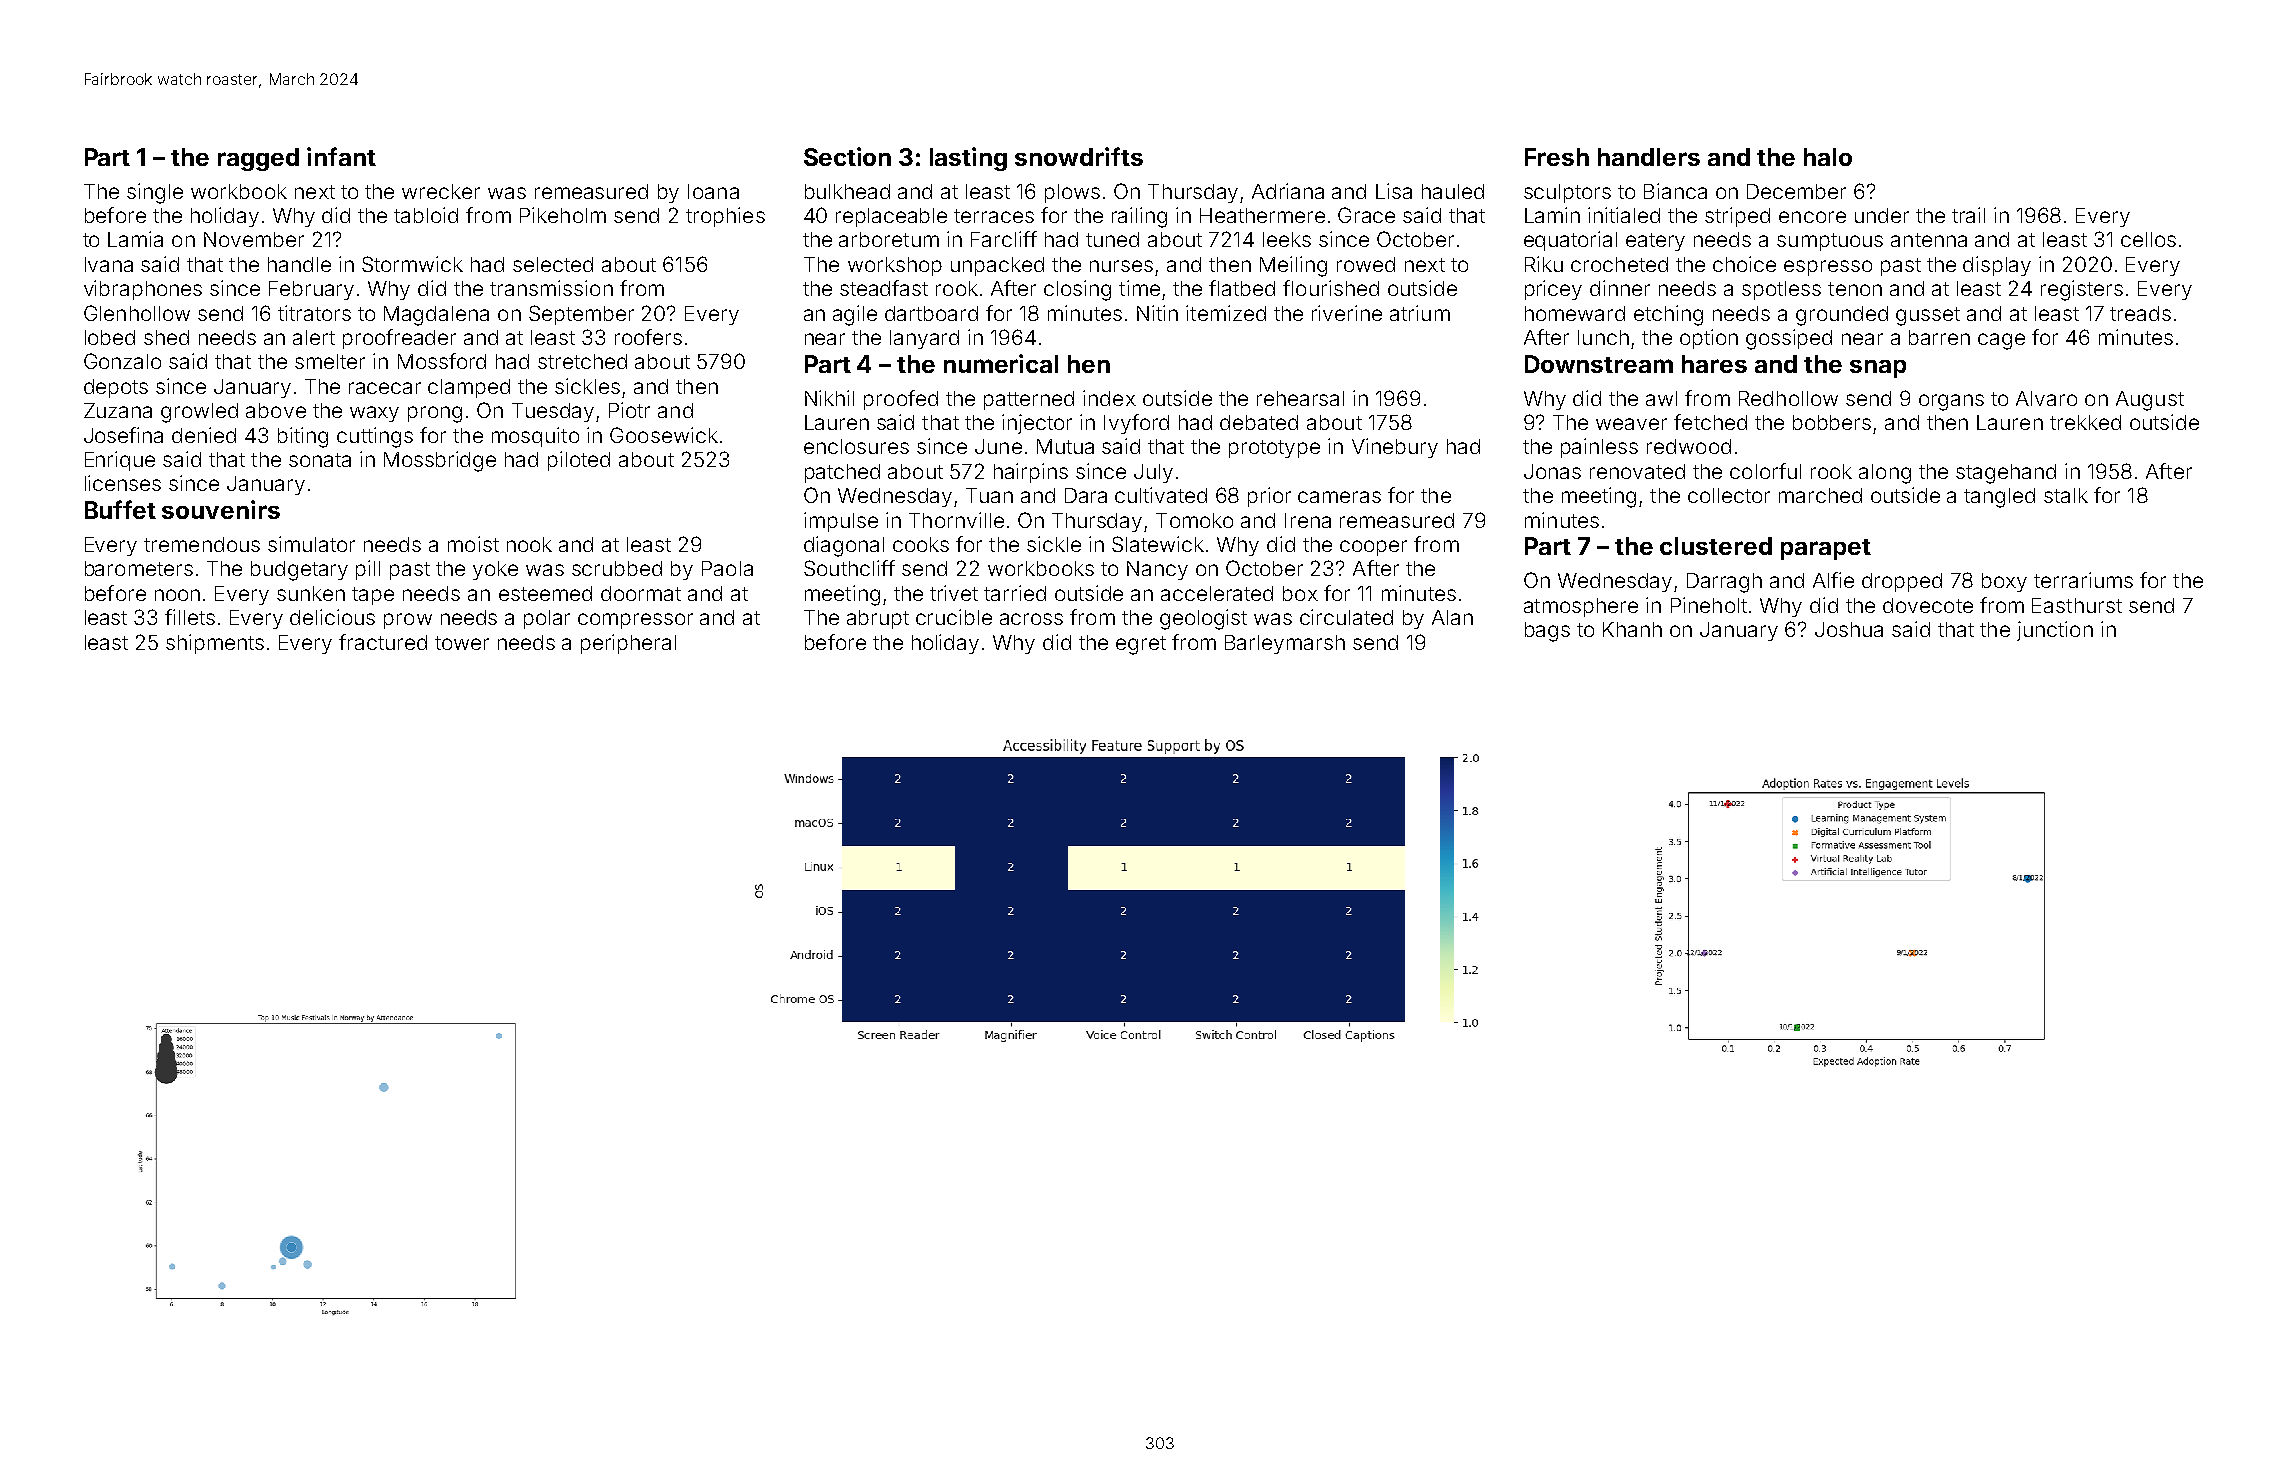  Describe the element at coordinates (889, 239) in the screenshot. I see `arboretum` at that location.
